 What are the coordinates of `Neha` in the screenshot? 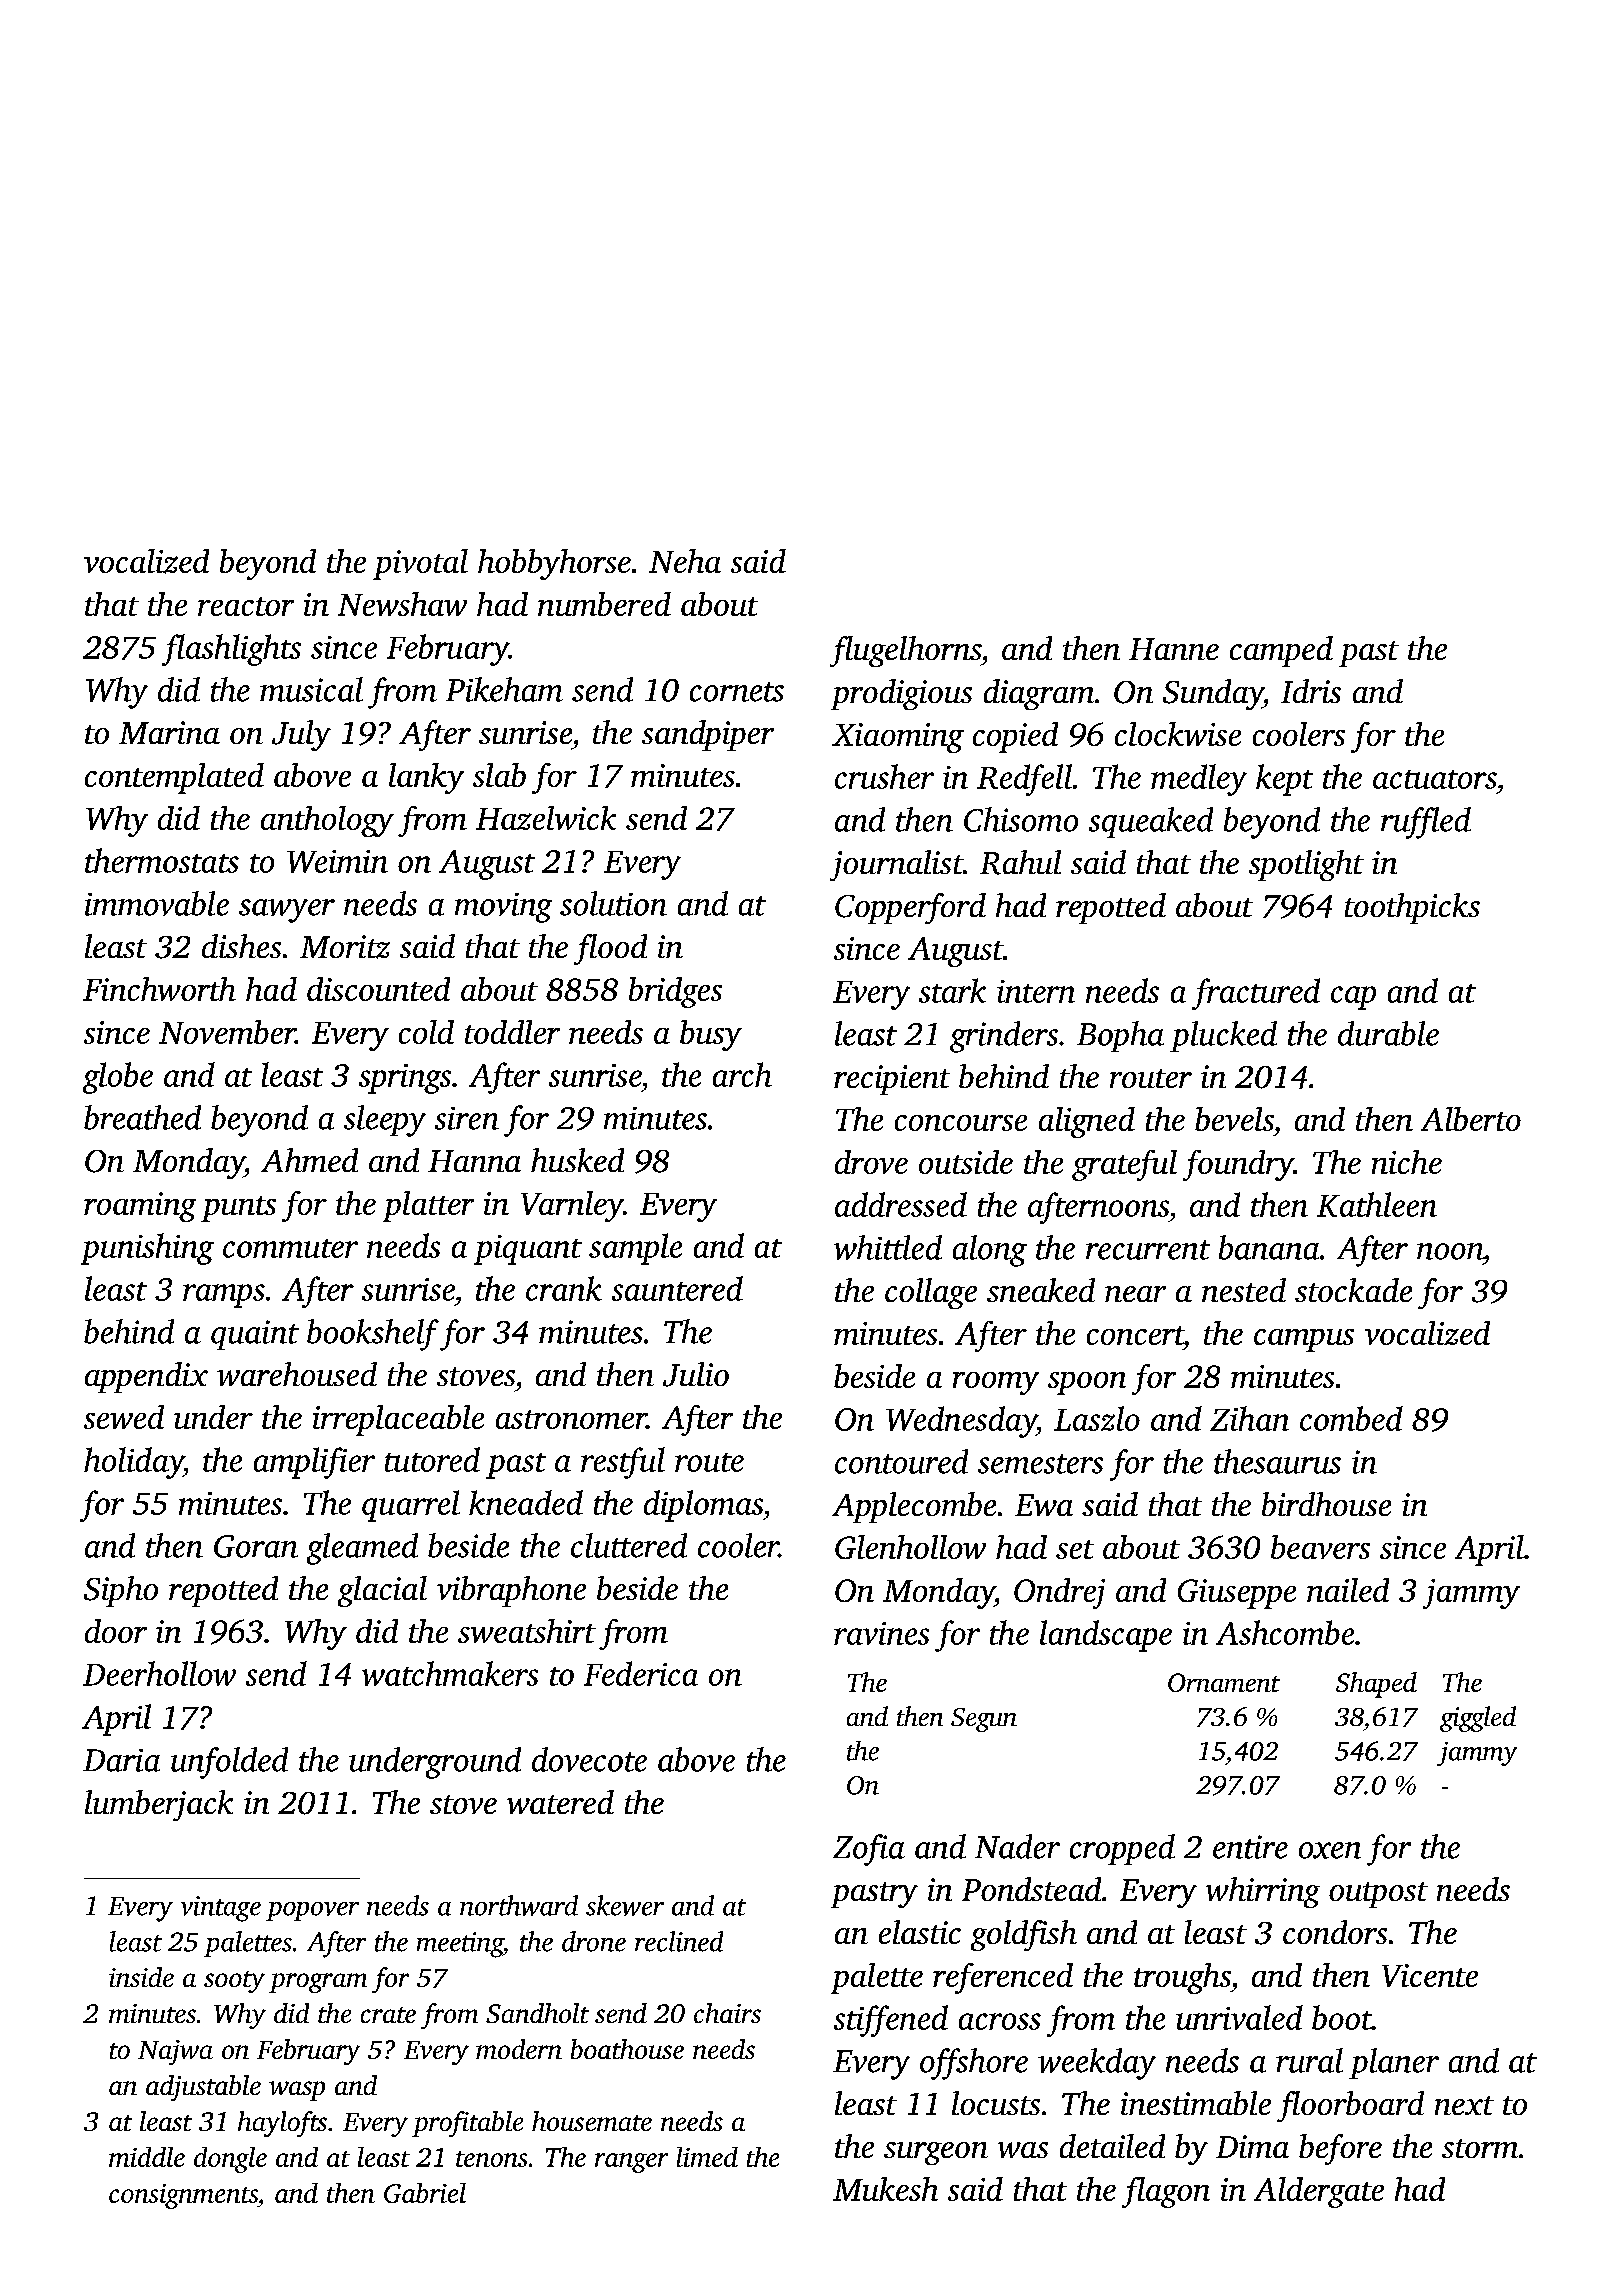 It's located at (685, 561).
